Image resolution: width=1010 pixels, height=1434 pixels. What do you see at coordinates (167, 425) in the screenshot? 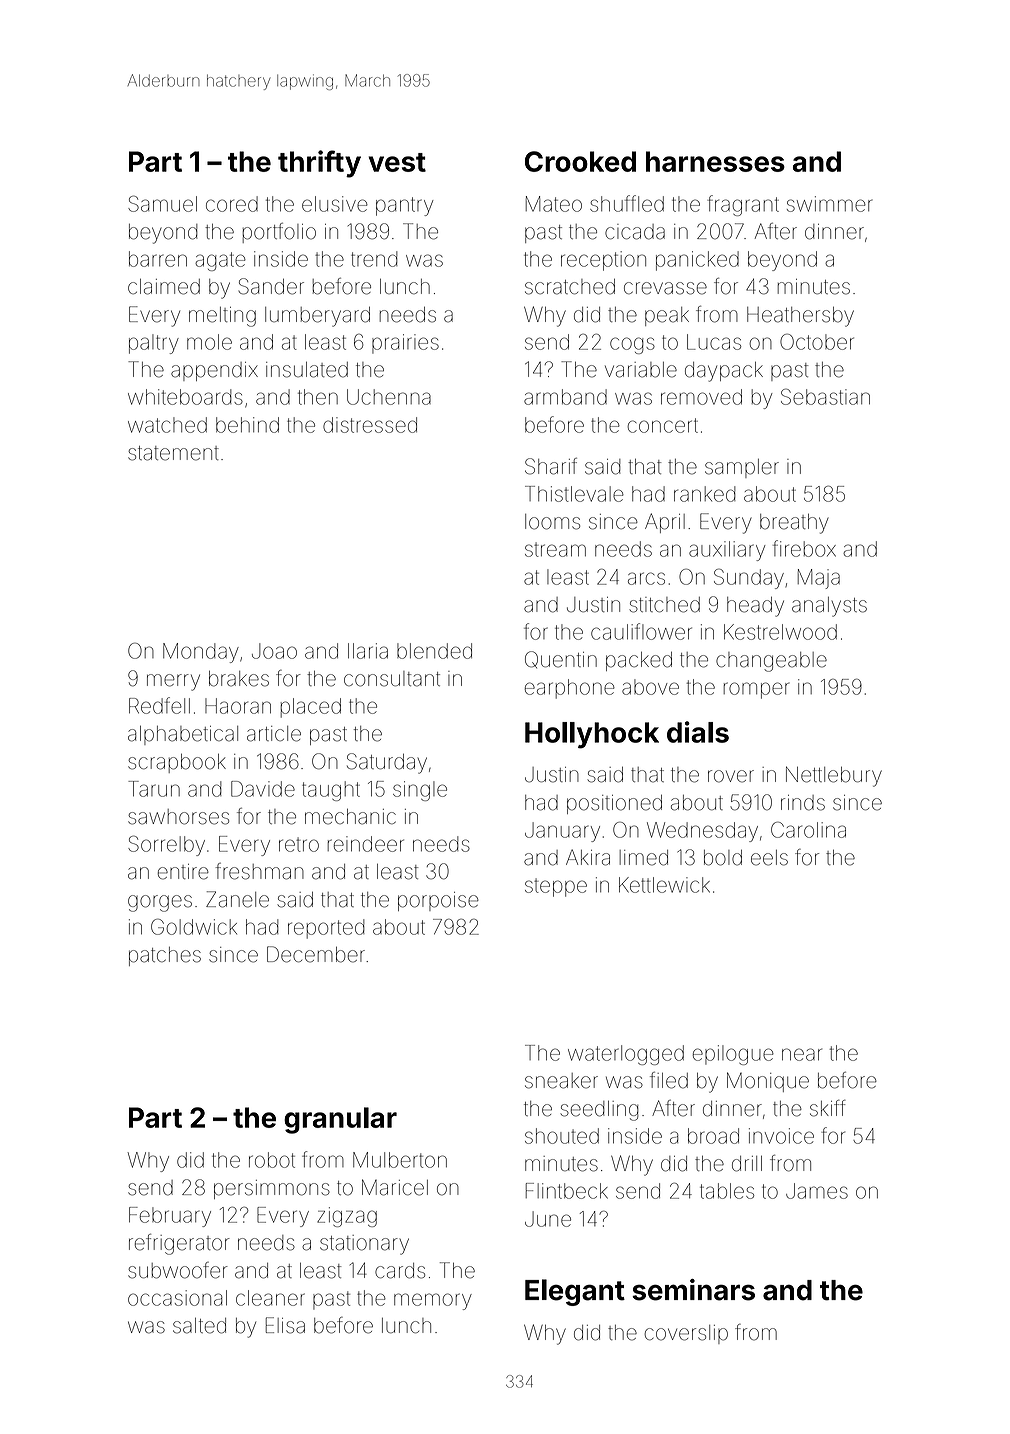
I see `watched` at bounding box center [167, 425].
